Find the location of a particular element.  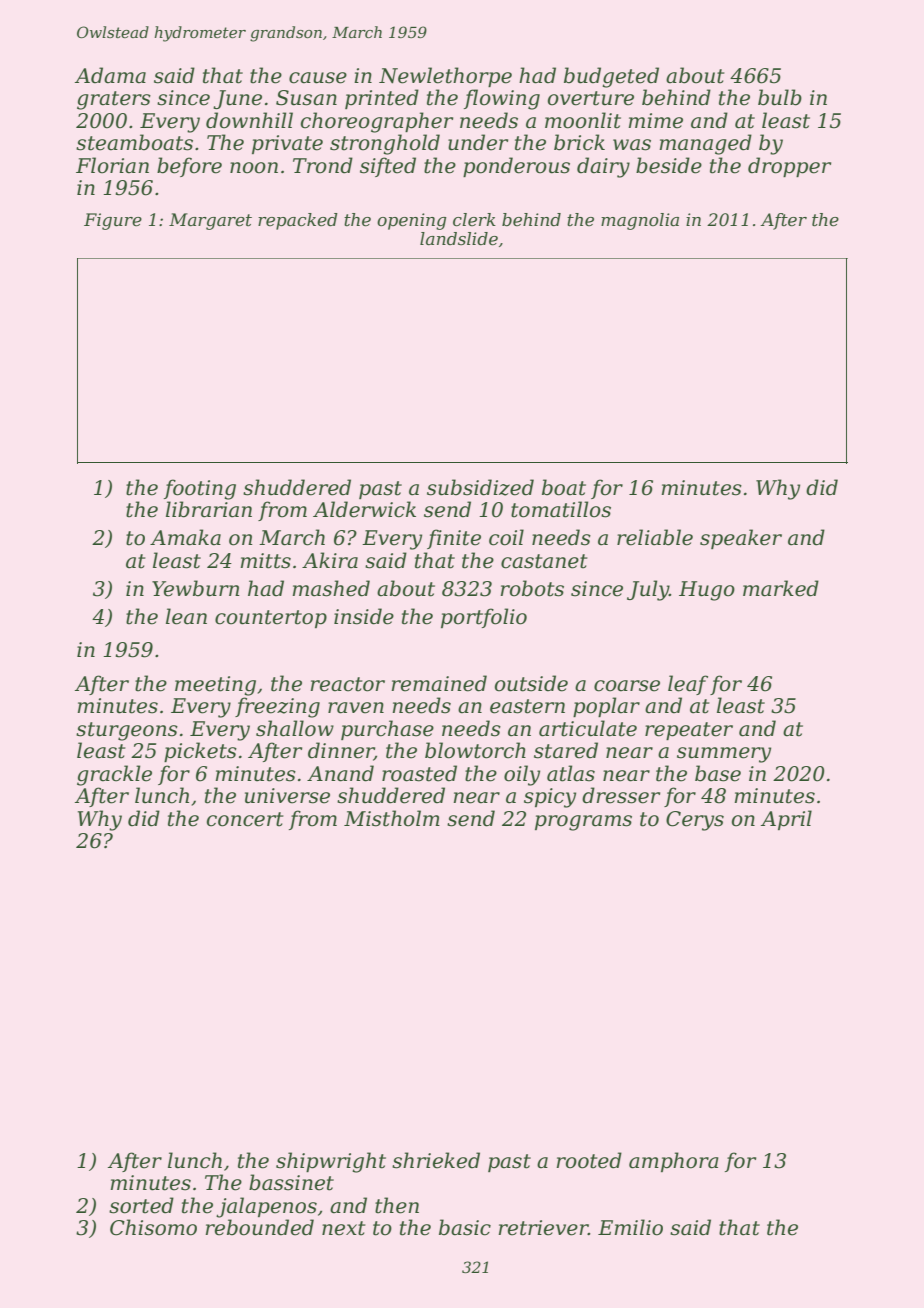

dropper is located at coordinates (789, 167).
